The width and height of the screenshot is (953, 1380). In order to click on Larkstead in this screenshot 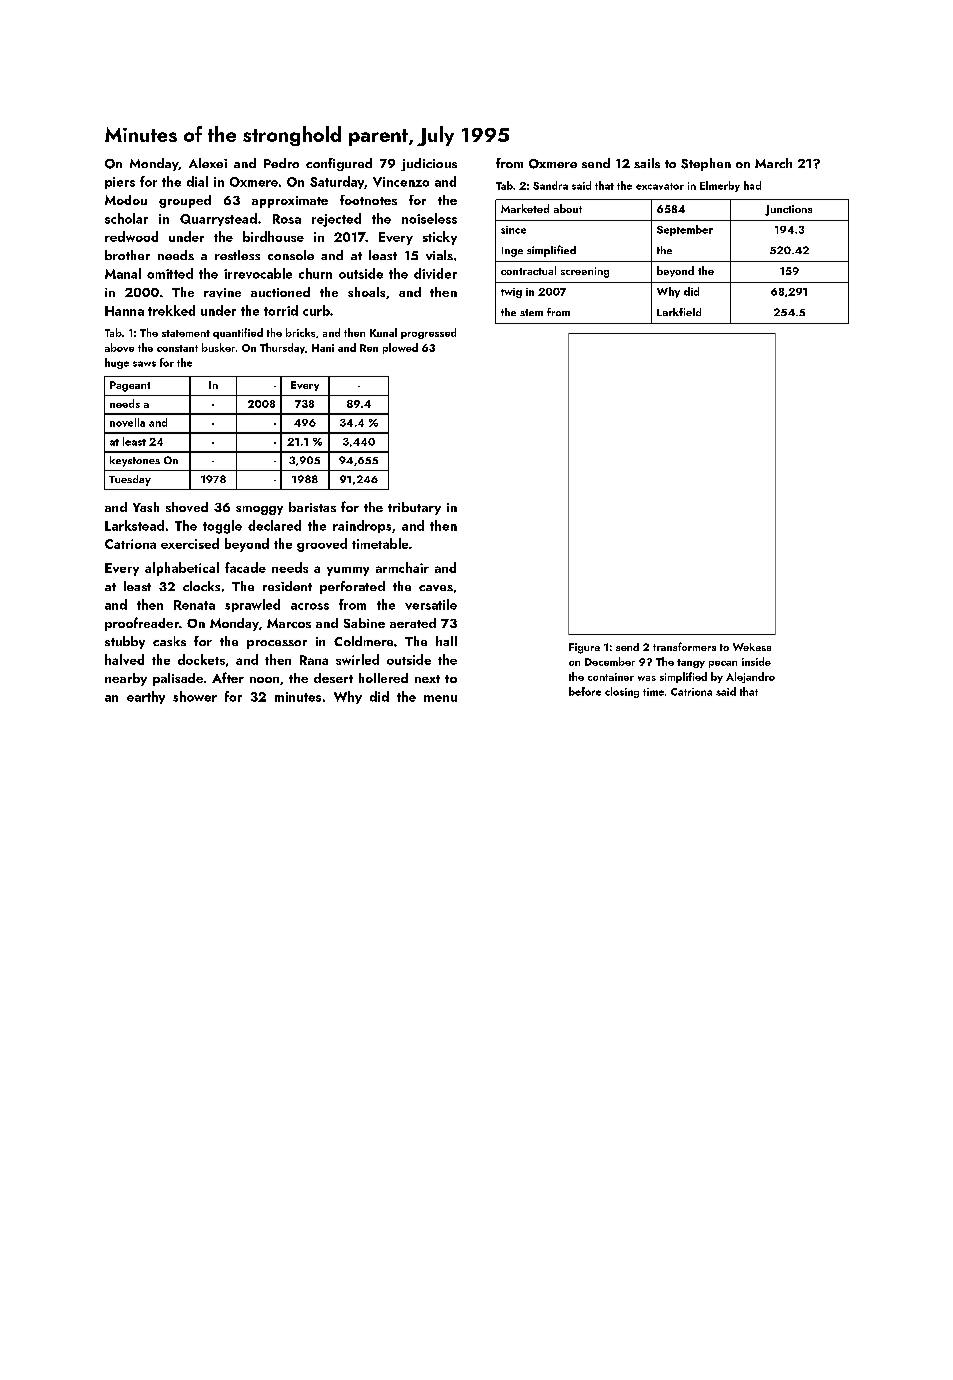, I will do `click(134, 525)`.
